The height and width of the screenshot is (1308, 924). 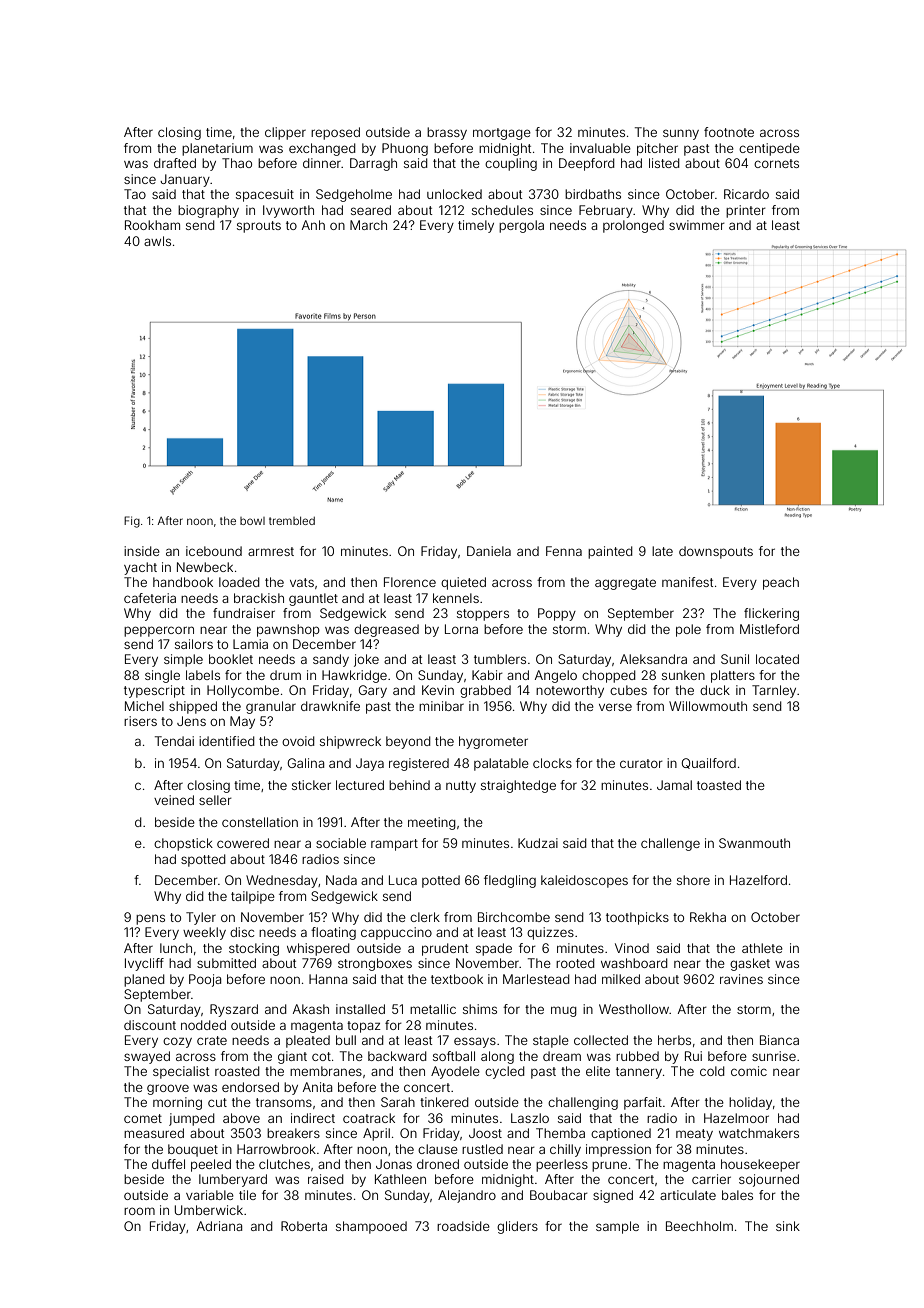 I want to click on reposed, so click(x=335, y=133).
